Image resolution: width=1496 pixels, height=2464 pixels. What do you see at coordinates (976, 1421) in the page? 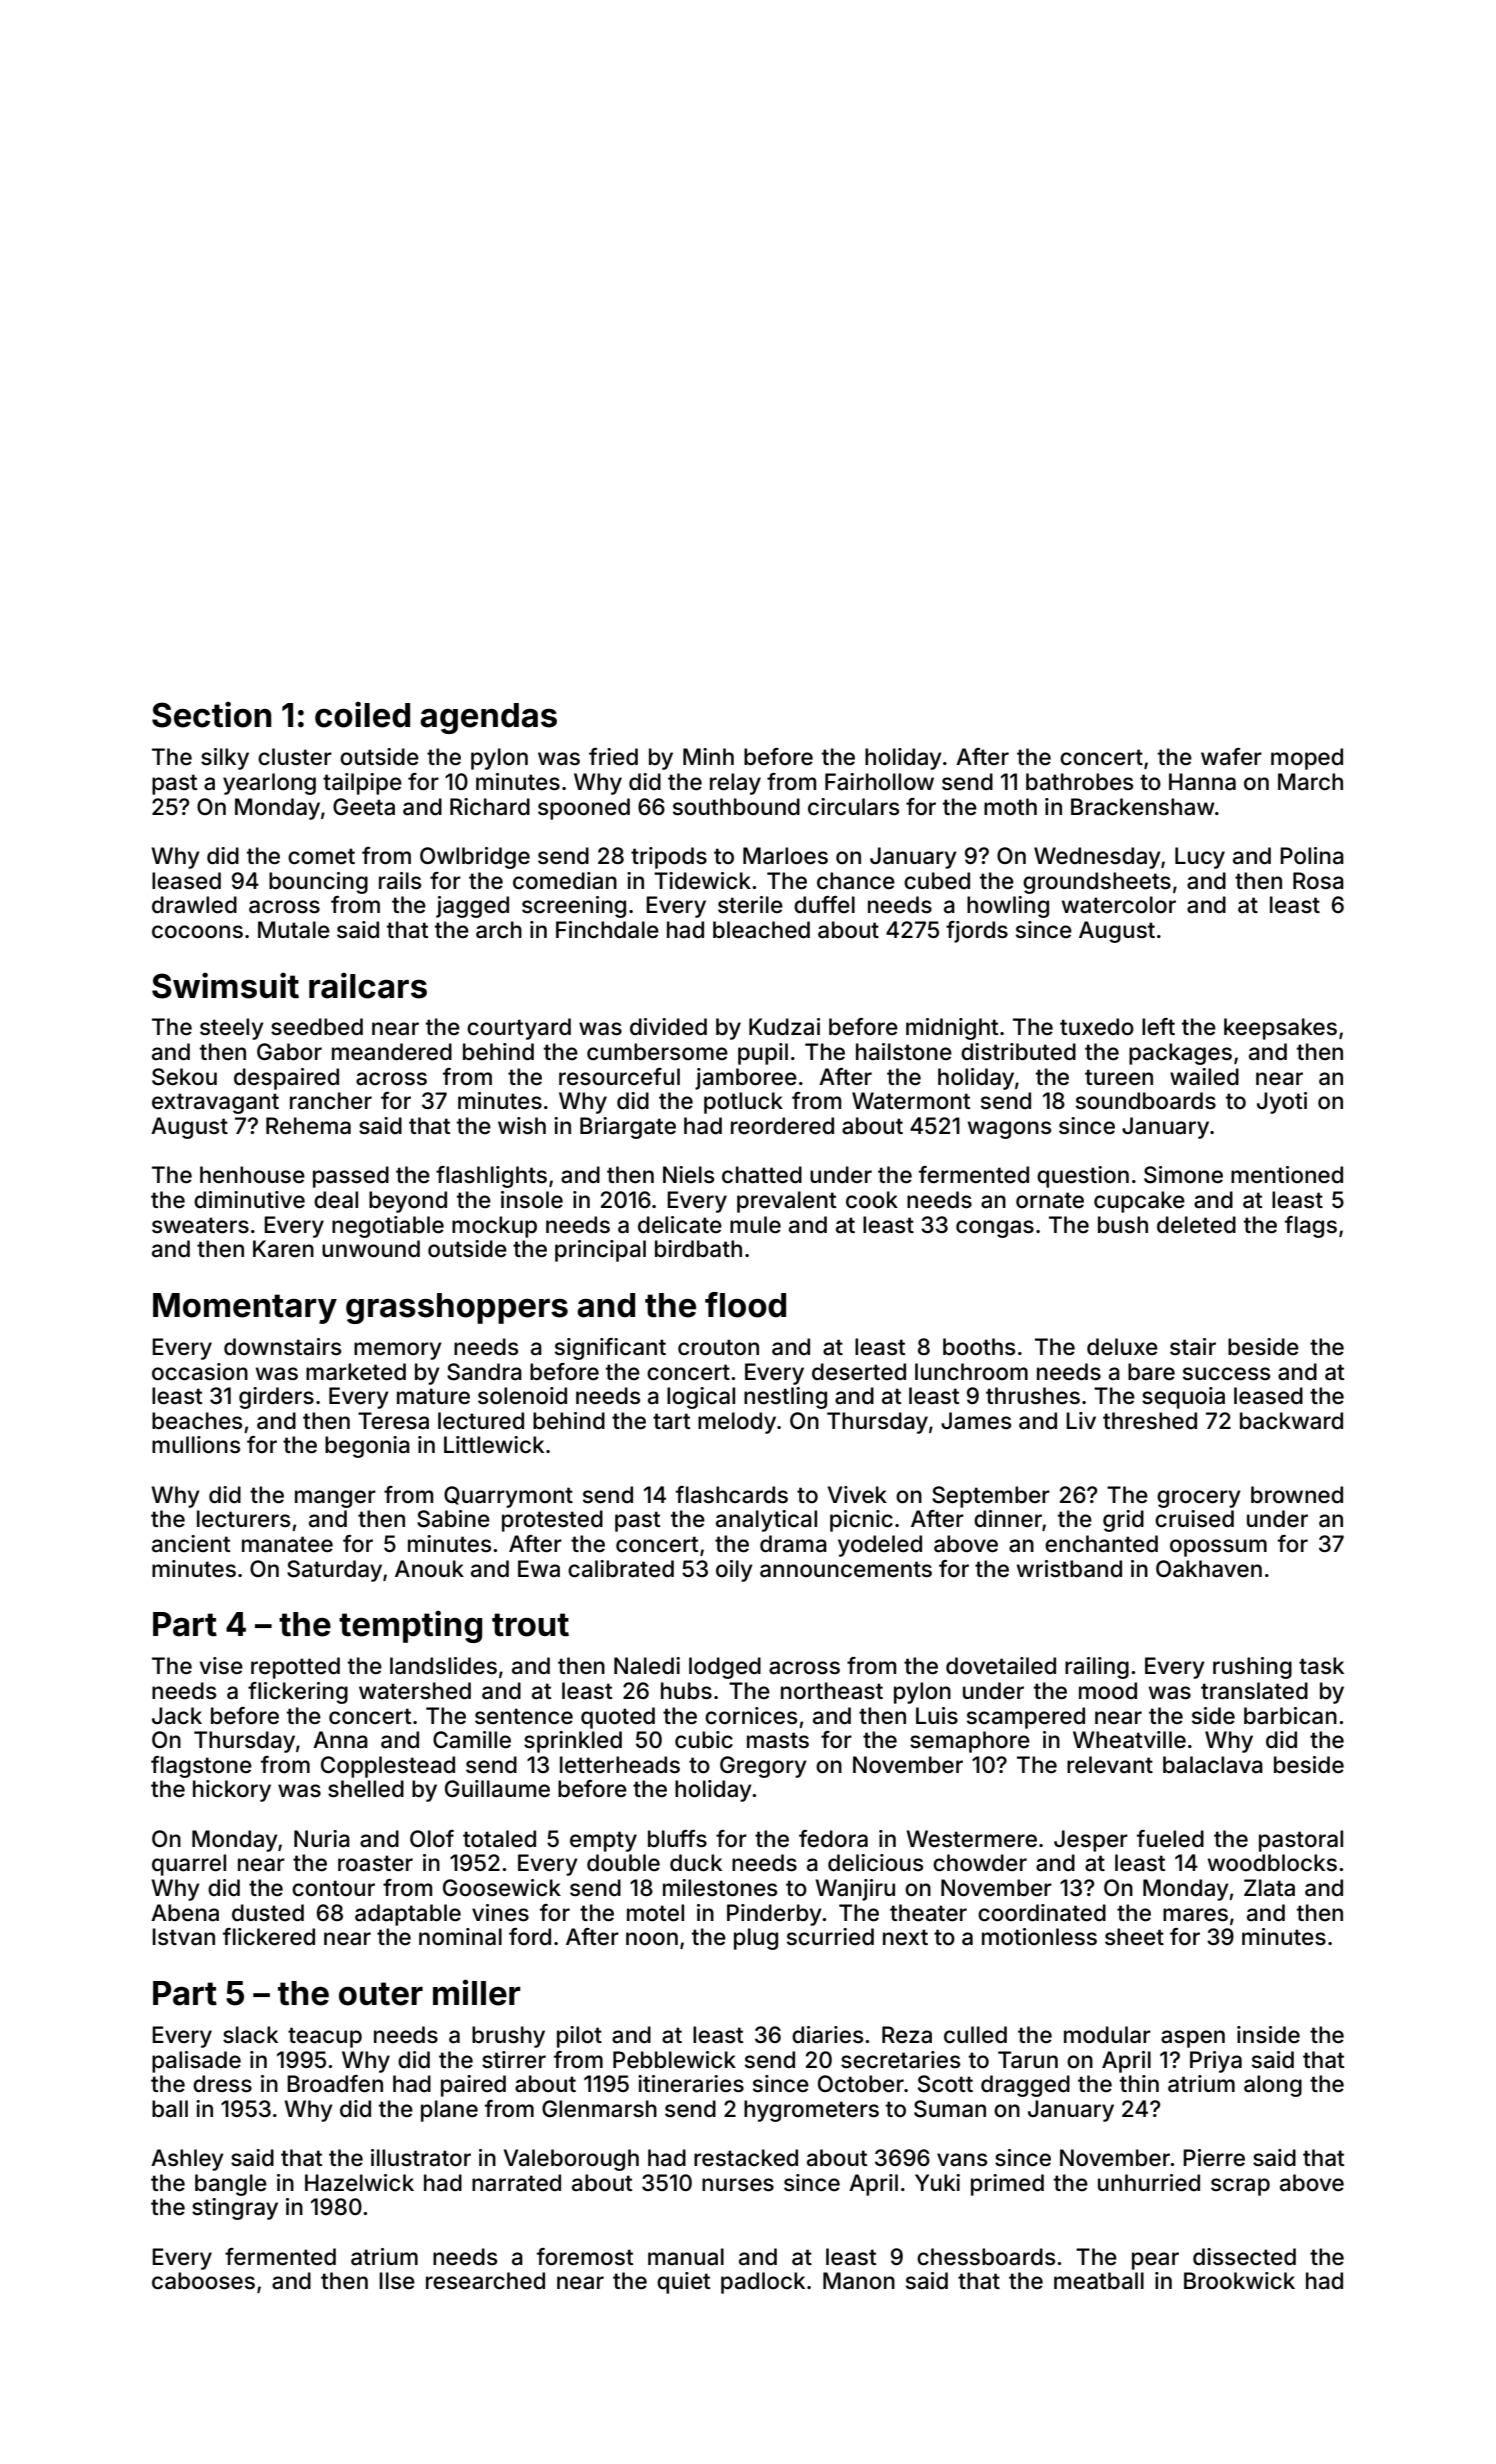
I see `James` at bounding box center [976, 1421].
